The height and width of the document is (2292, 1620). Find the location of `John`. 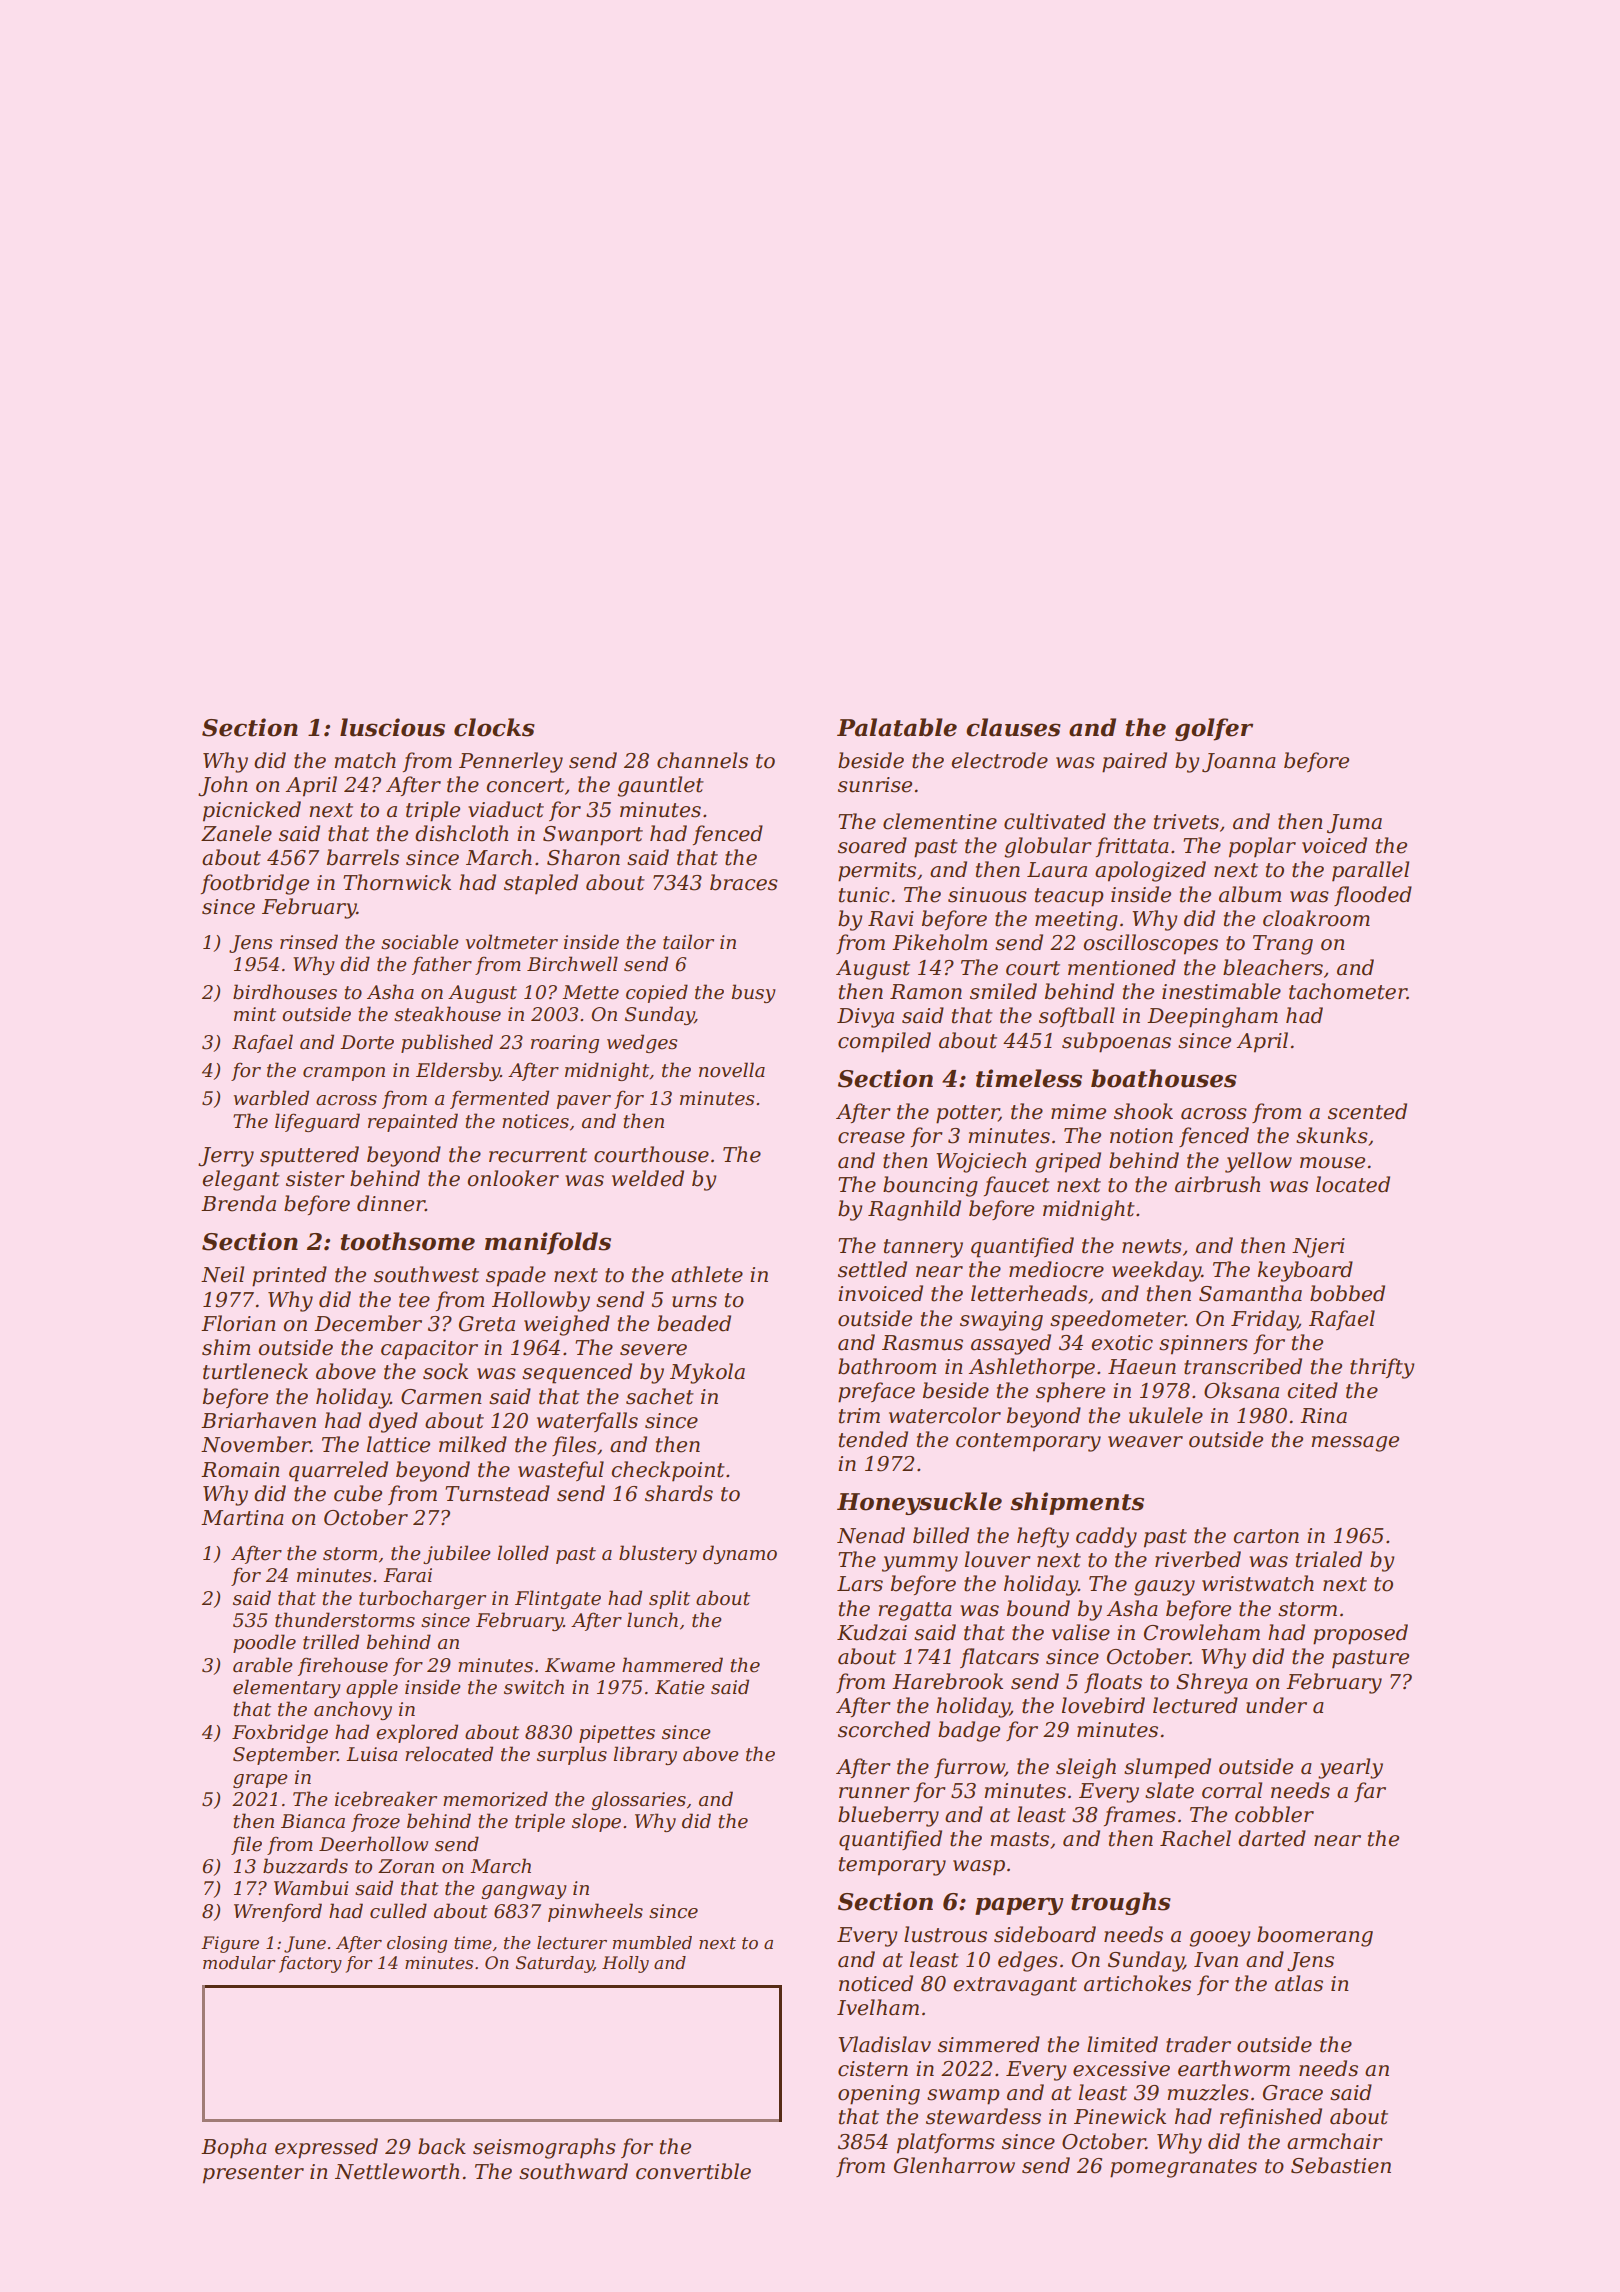

John is located at coordinates (223, 786).
